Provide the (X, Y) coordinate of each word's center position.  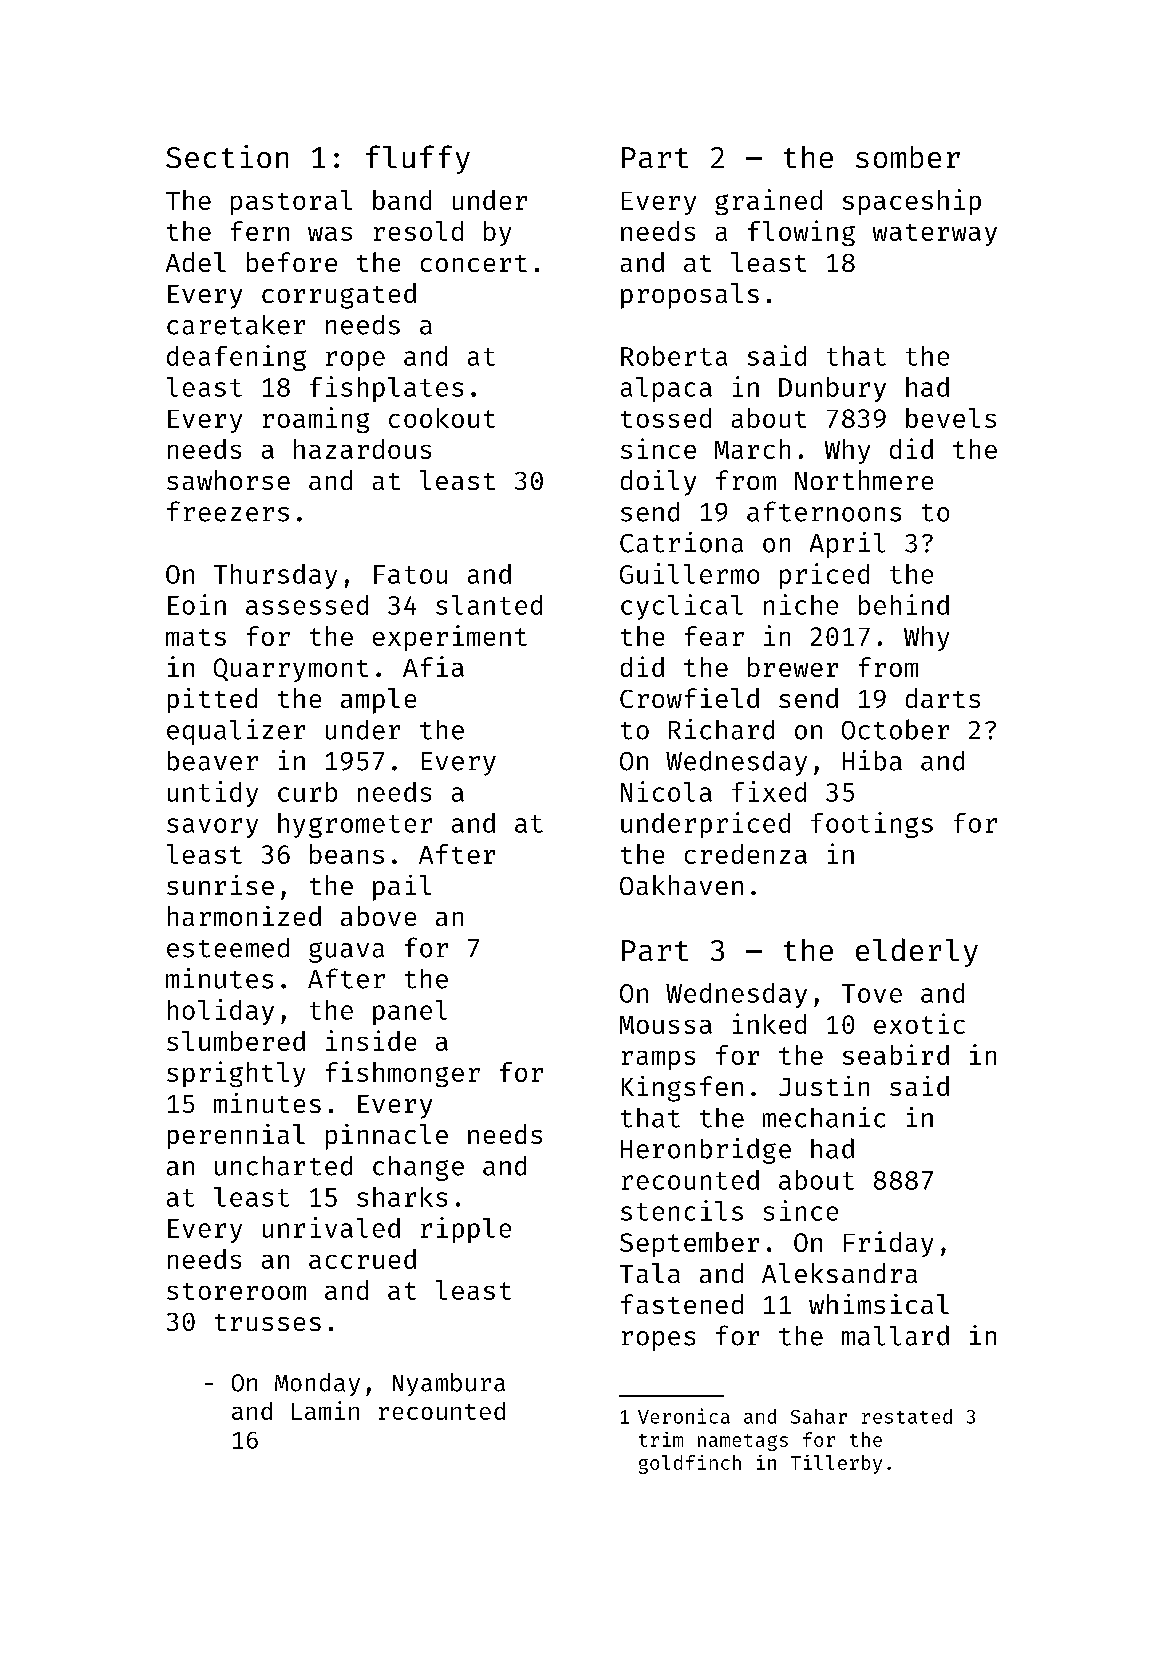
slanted (489, 605)
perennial (236, 1136)
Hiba (872, 760)
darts (943, 698)
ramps (658, 1060)
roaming (316, 420)
